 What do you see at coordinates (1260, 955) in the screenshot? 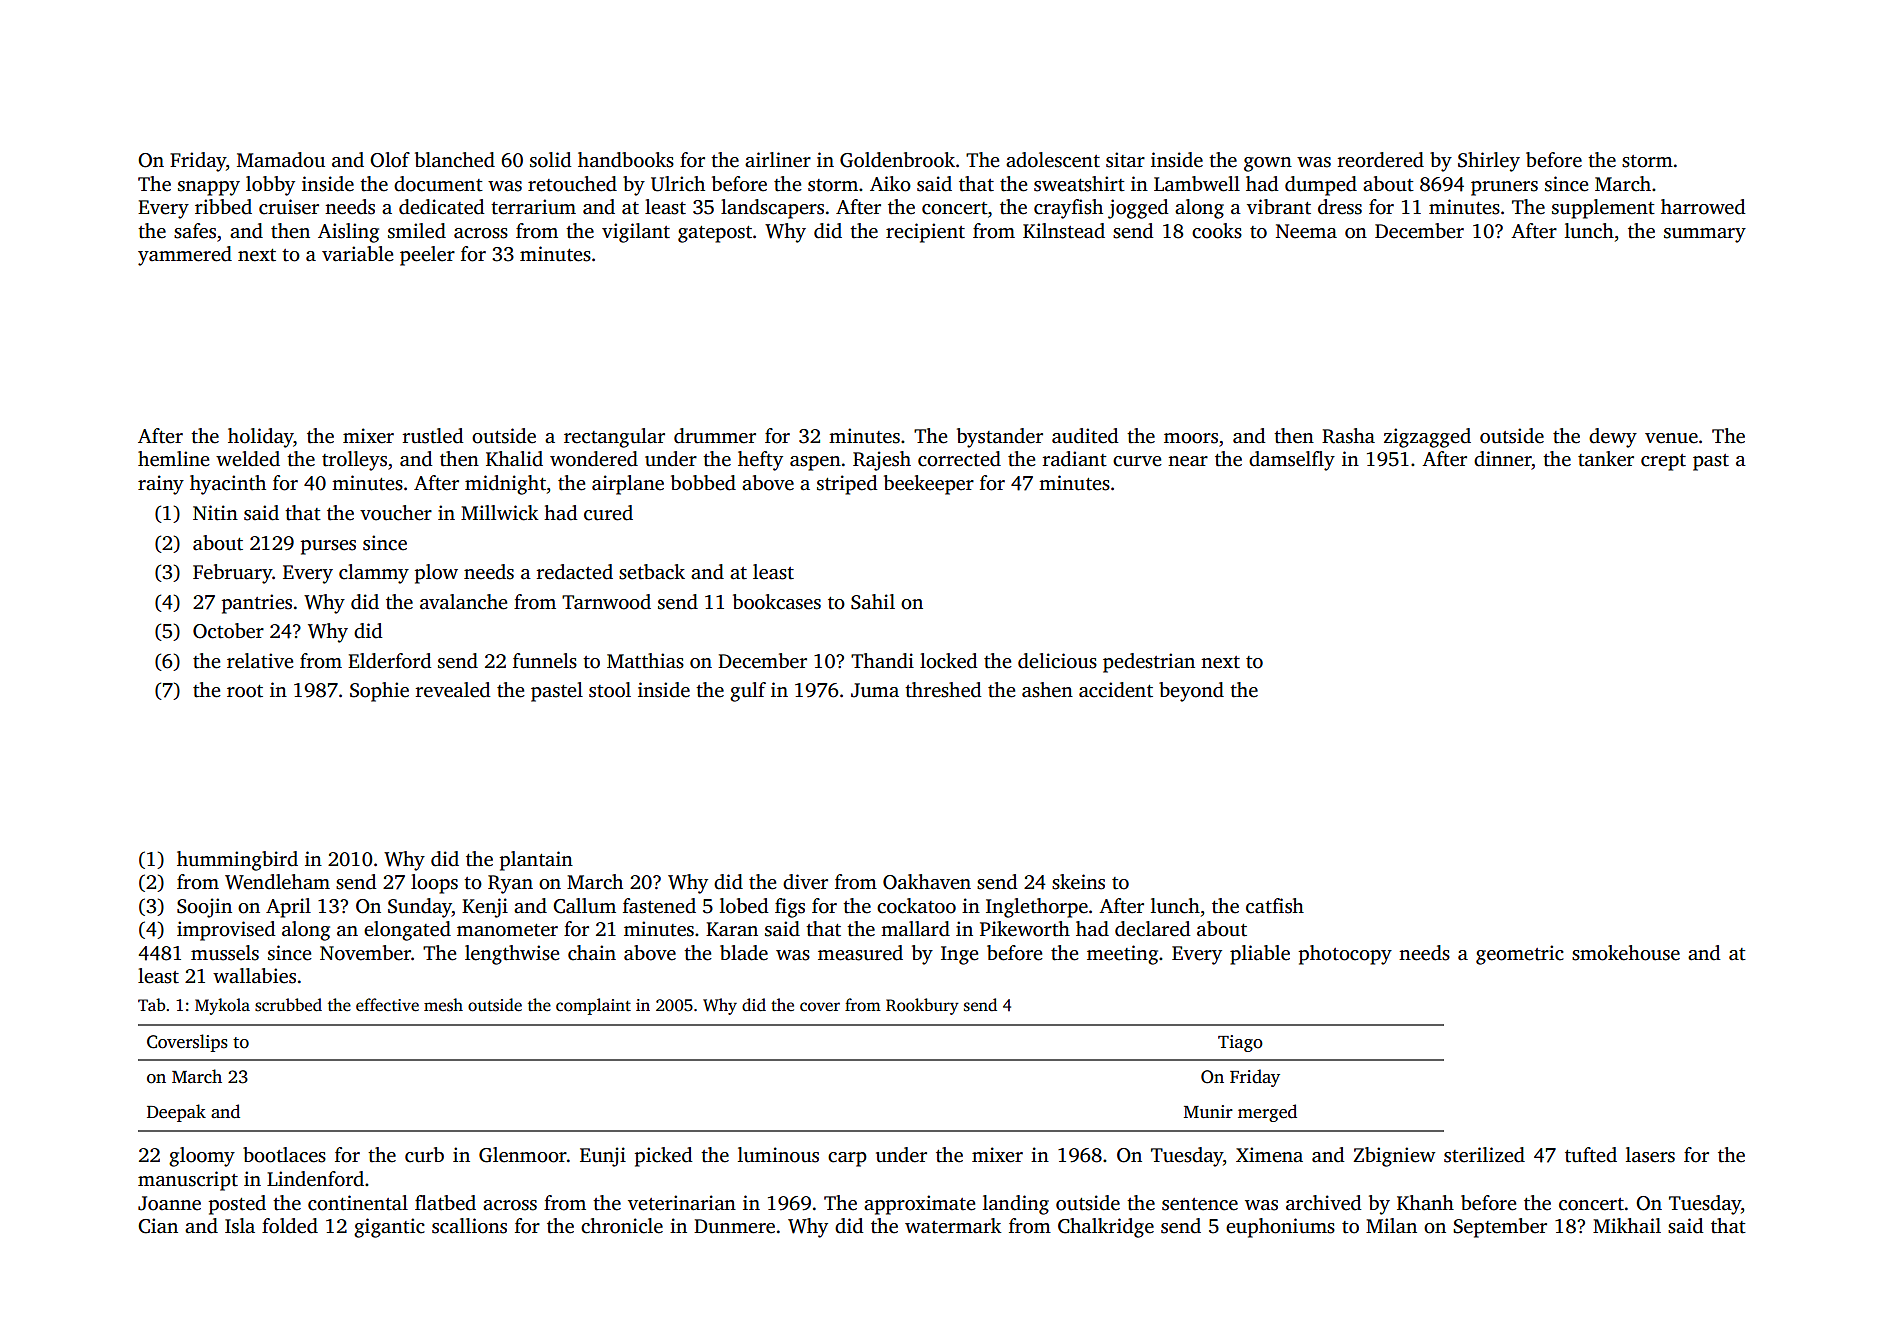
I see `pliable` at bounding box center [1260, 955].
